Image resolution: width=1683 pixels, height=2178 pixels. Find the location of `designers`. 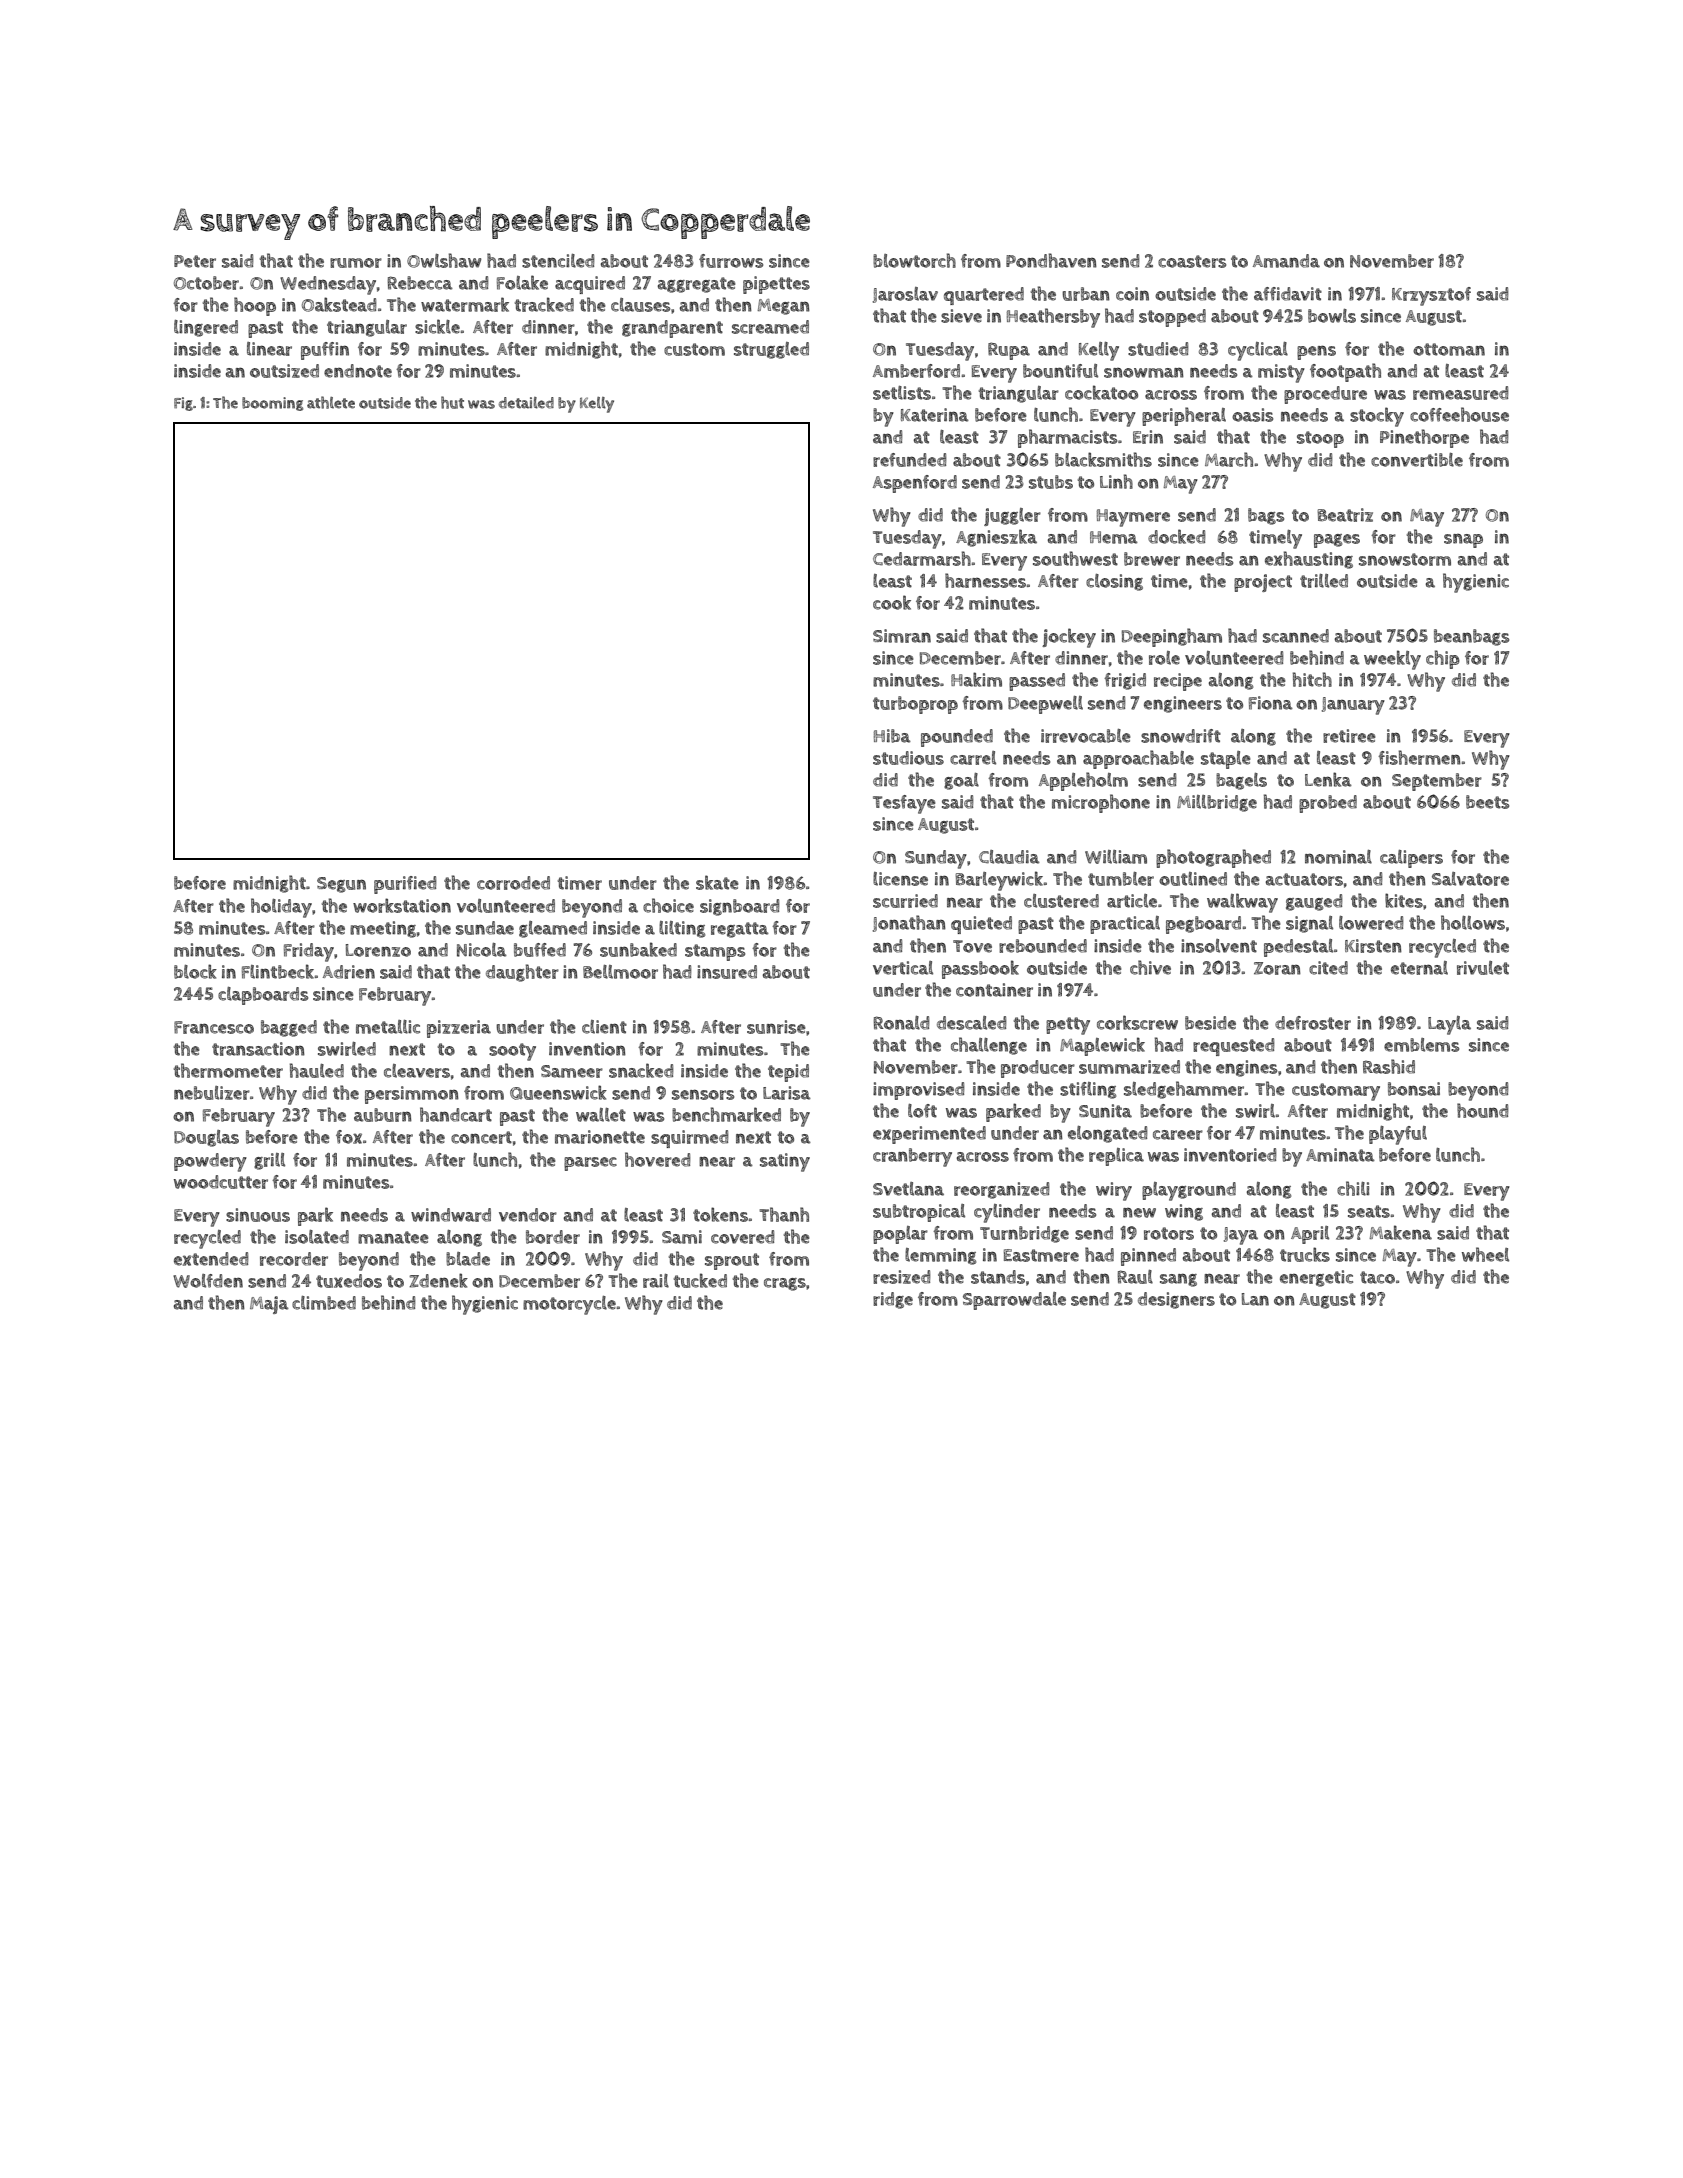

designers is located at coordinates (1176, 1300).
